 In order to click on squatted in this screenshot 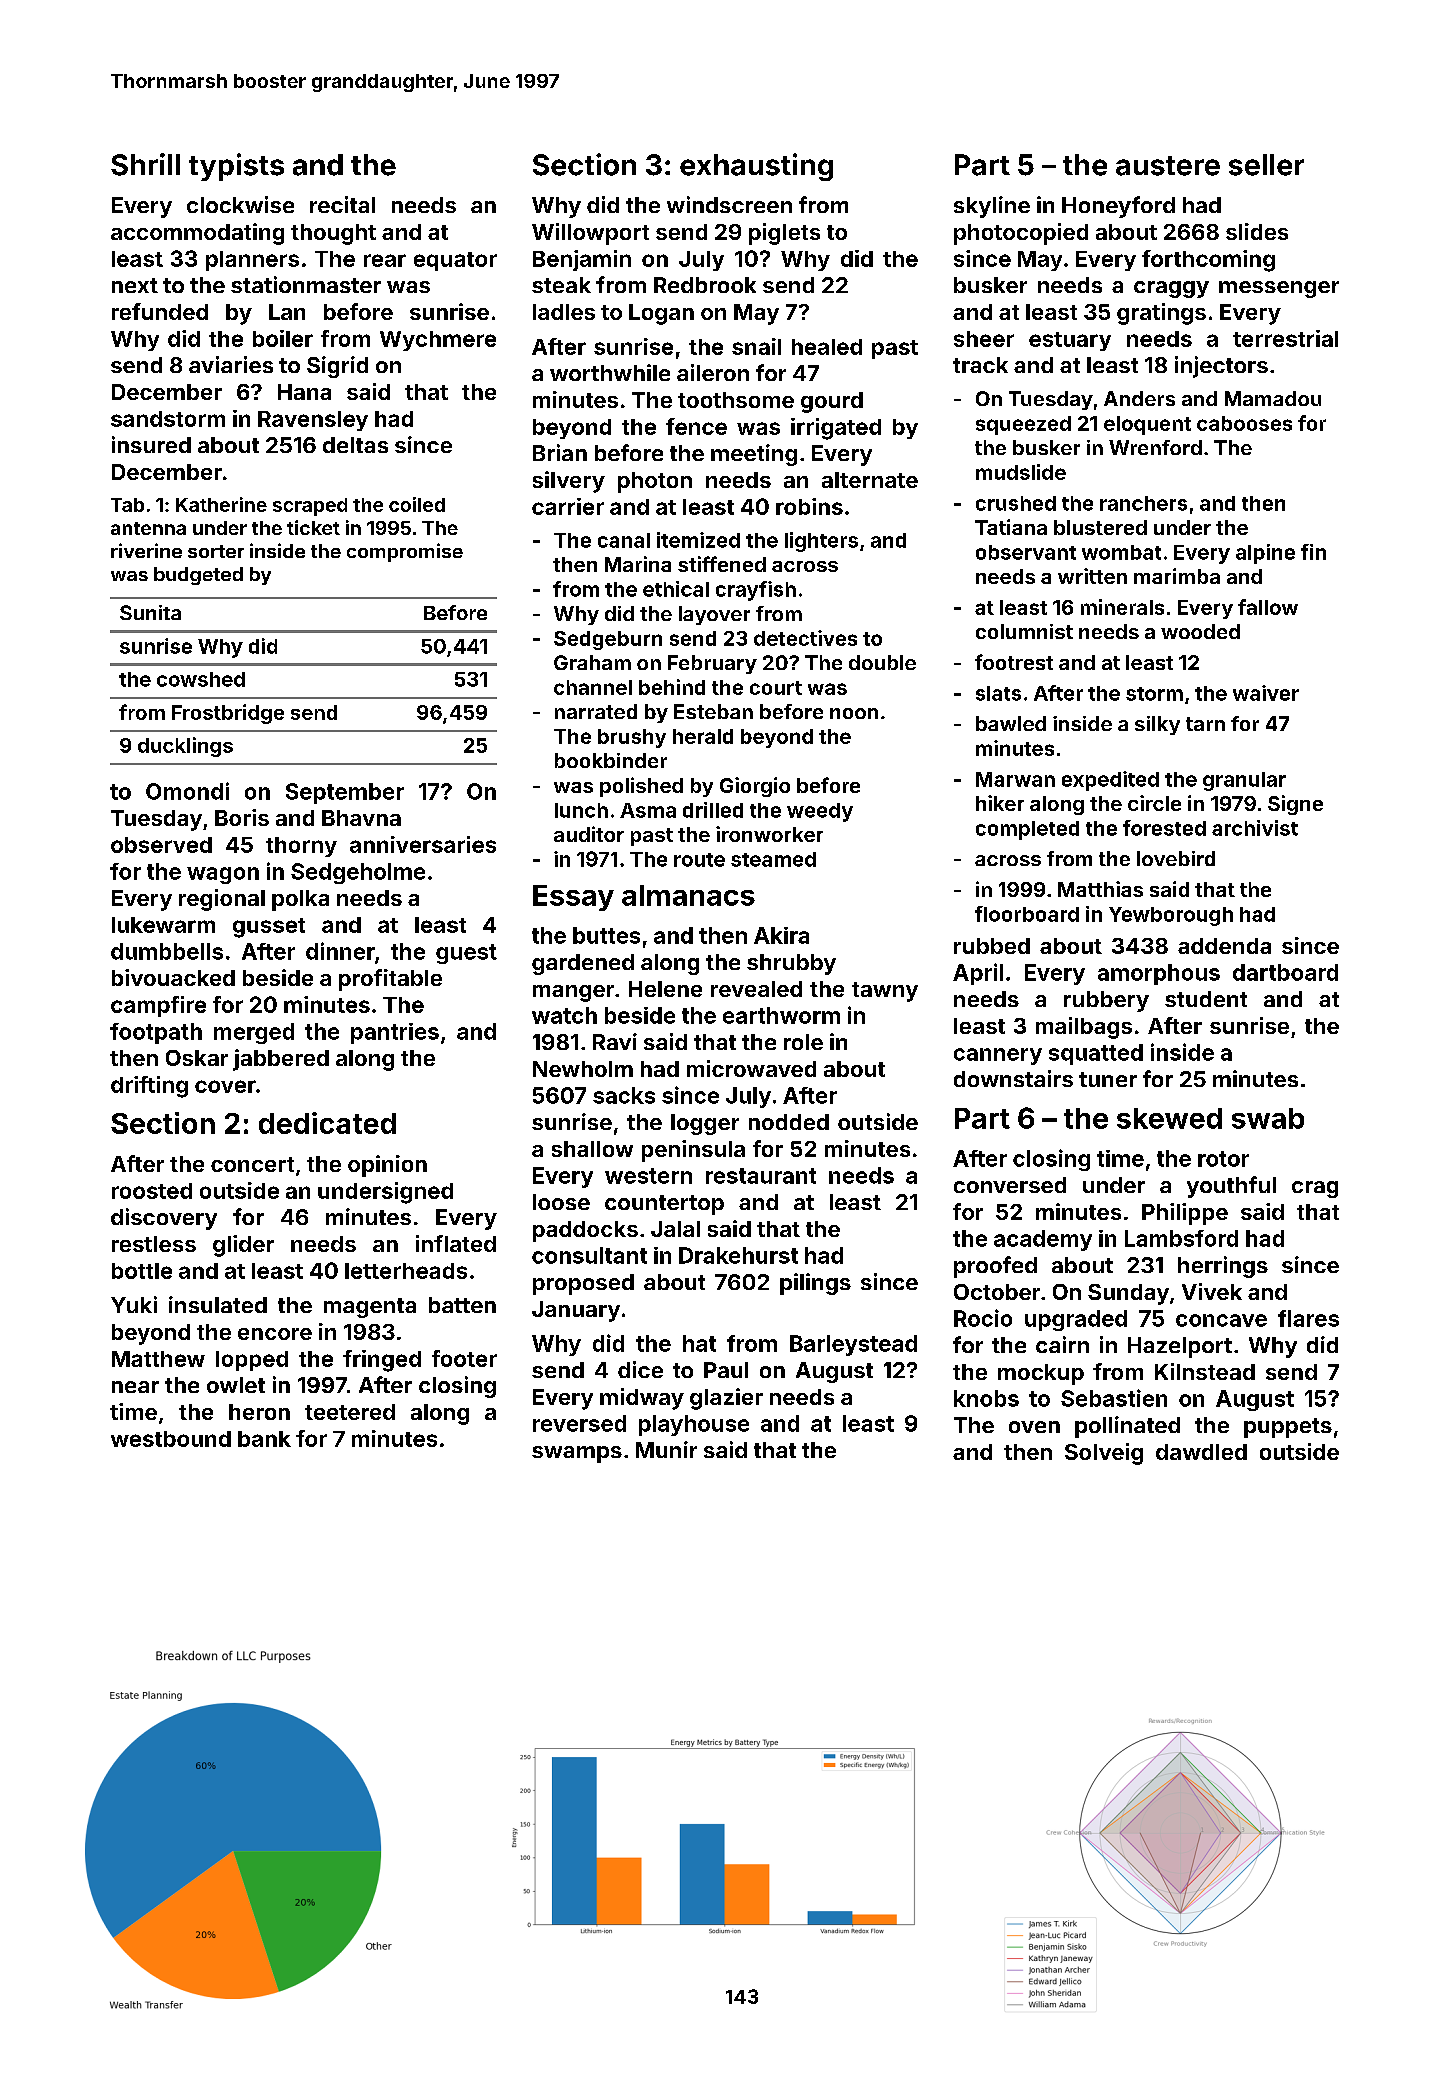, I will do `click(1096, 1054)`.
